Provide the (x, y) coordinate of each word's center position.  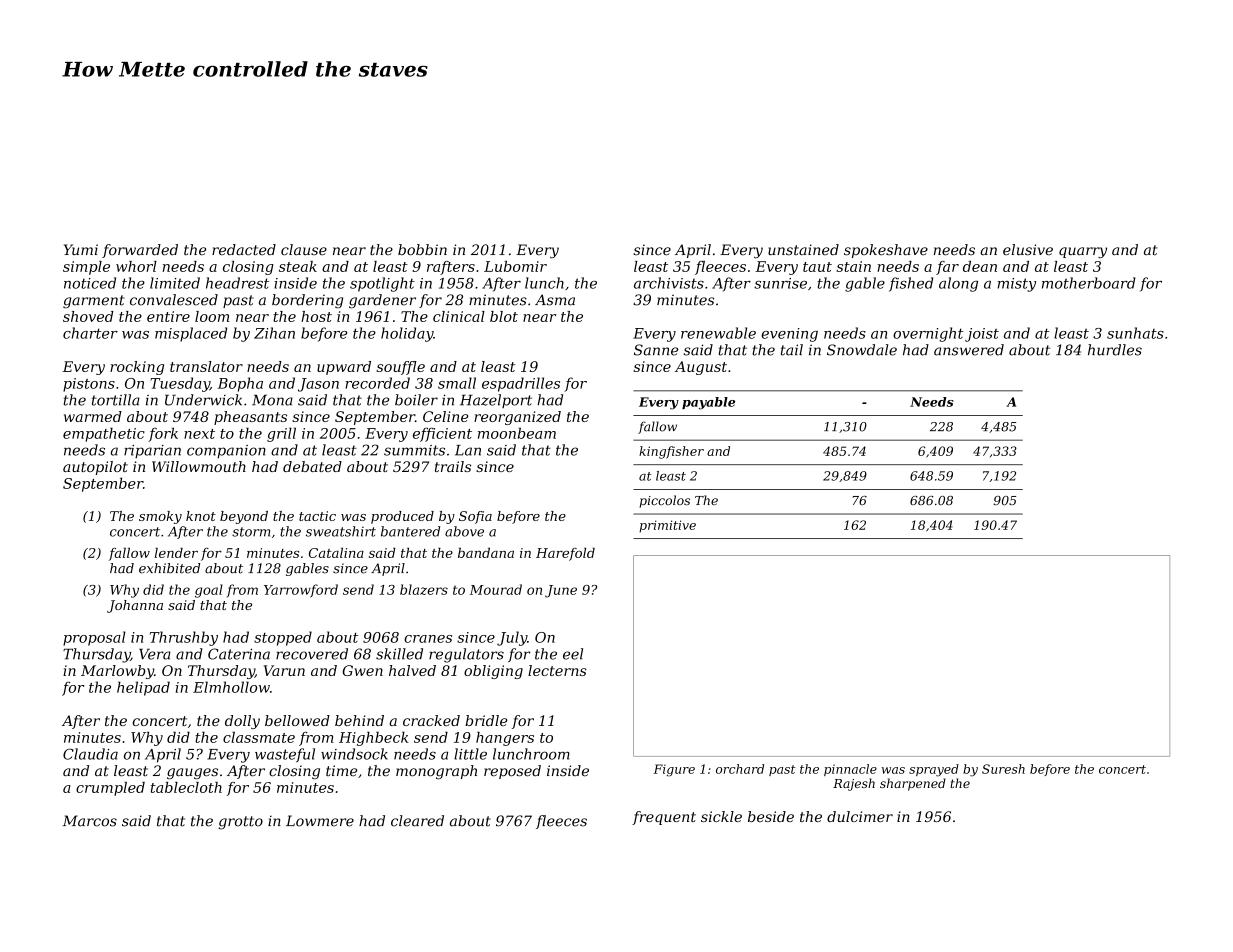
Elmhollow (231, 687)
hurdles (1115, 350)
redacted (244, 250)
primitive (667, 526)
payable (708, 403)
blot (504, 316)
